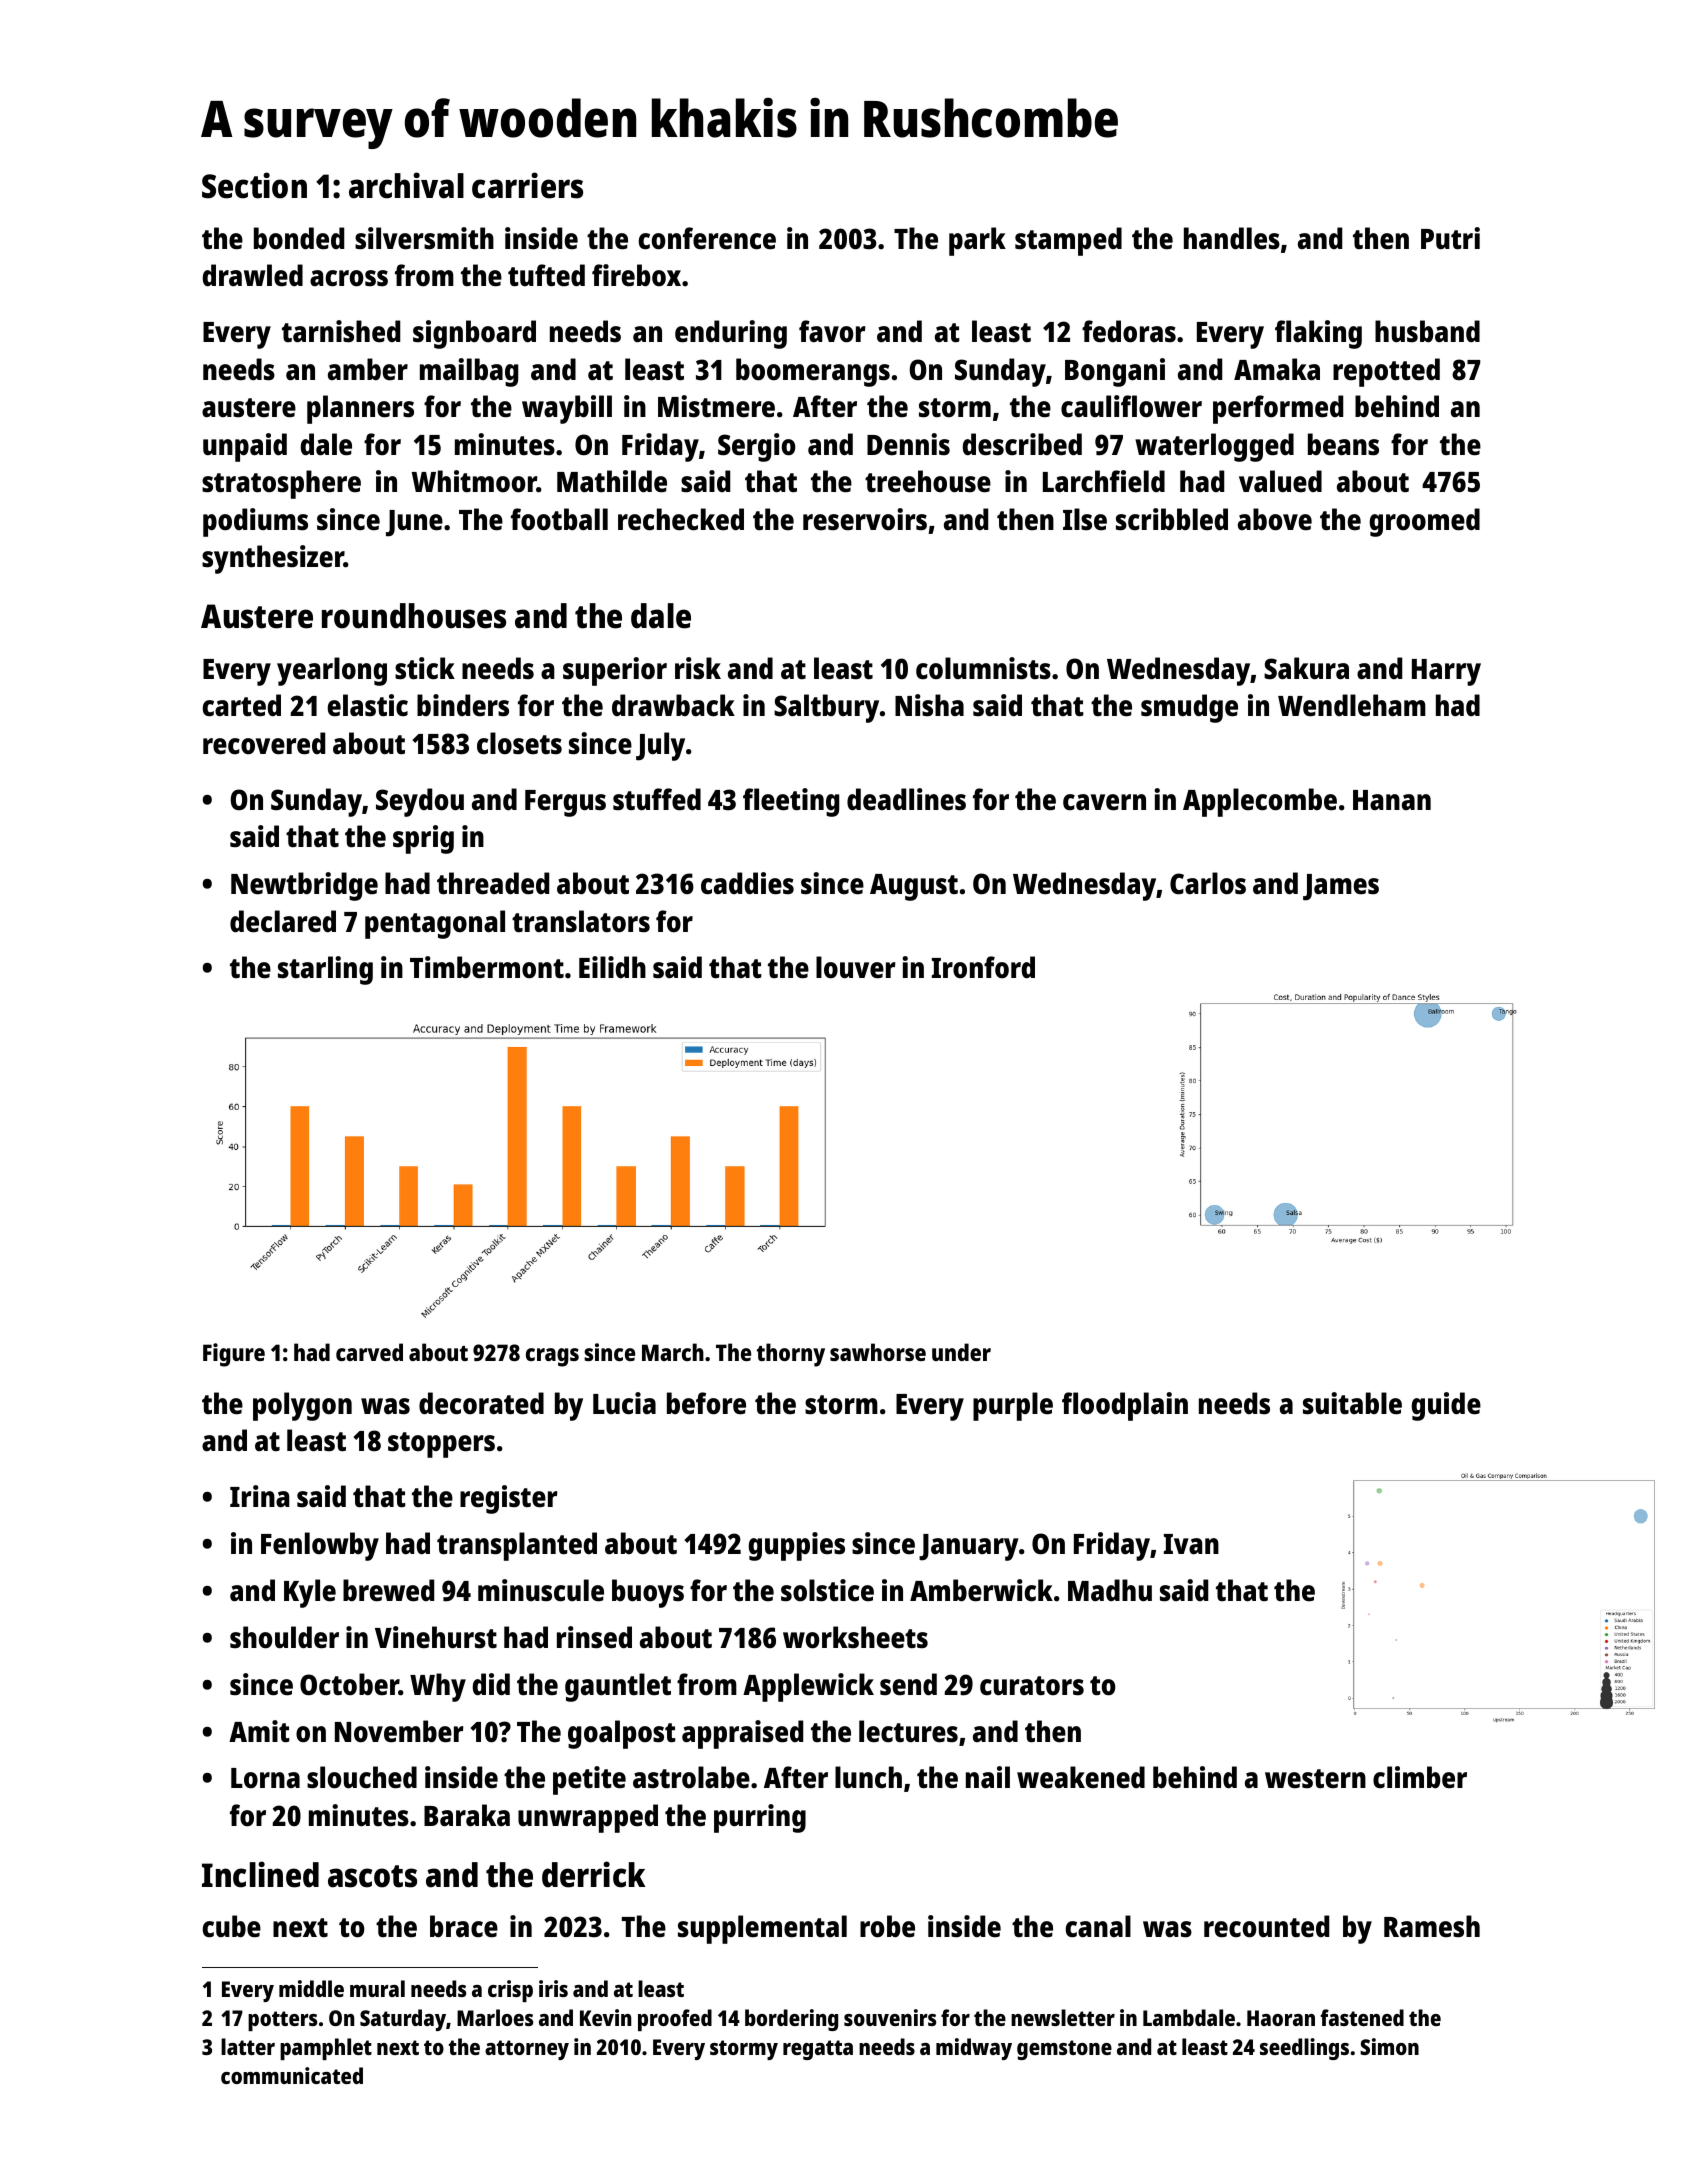 This screenshot has width=1683, height=2178. Describe the element at coordinates (527, 185) in the screenshot. I see `carriers` at that location.
